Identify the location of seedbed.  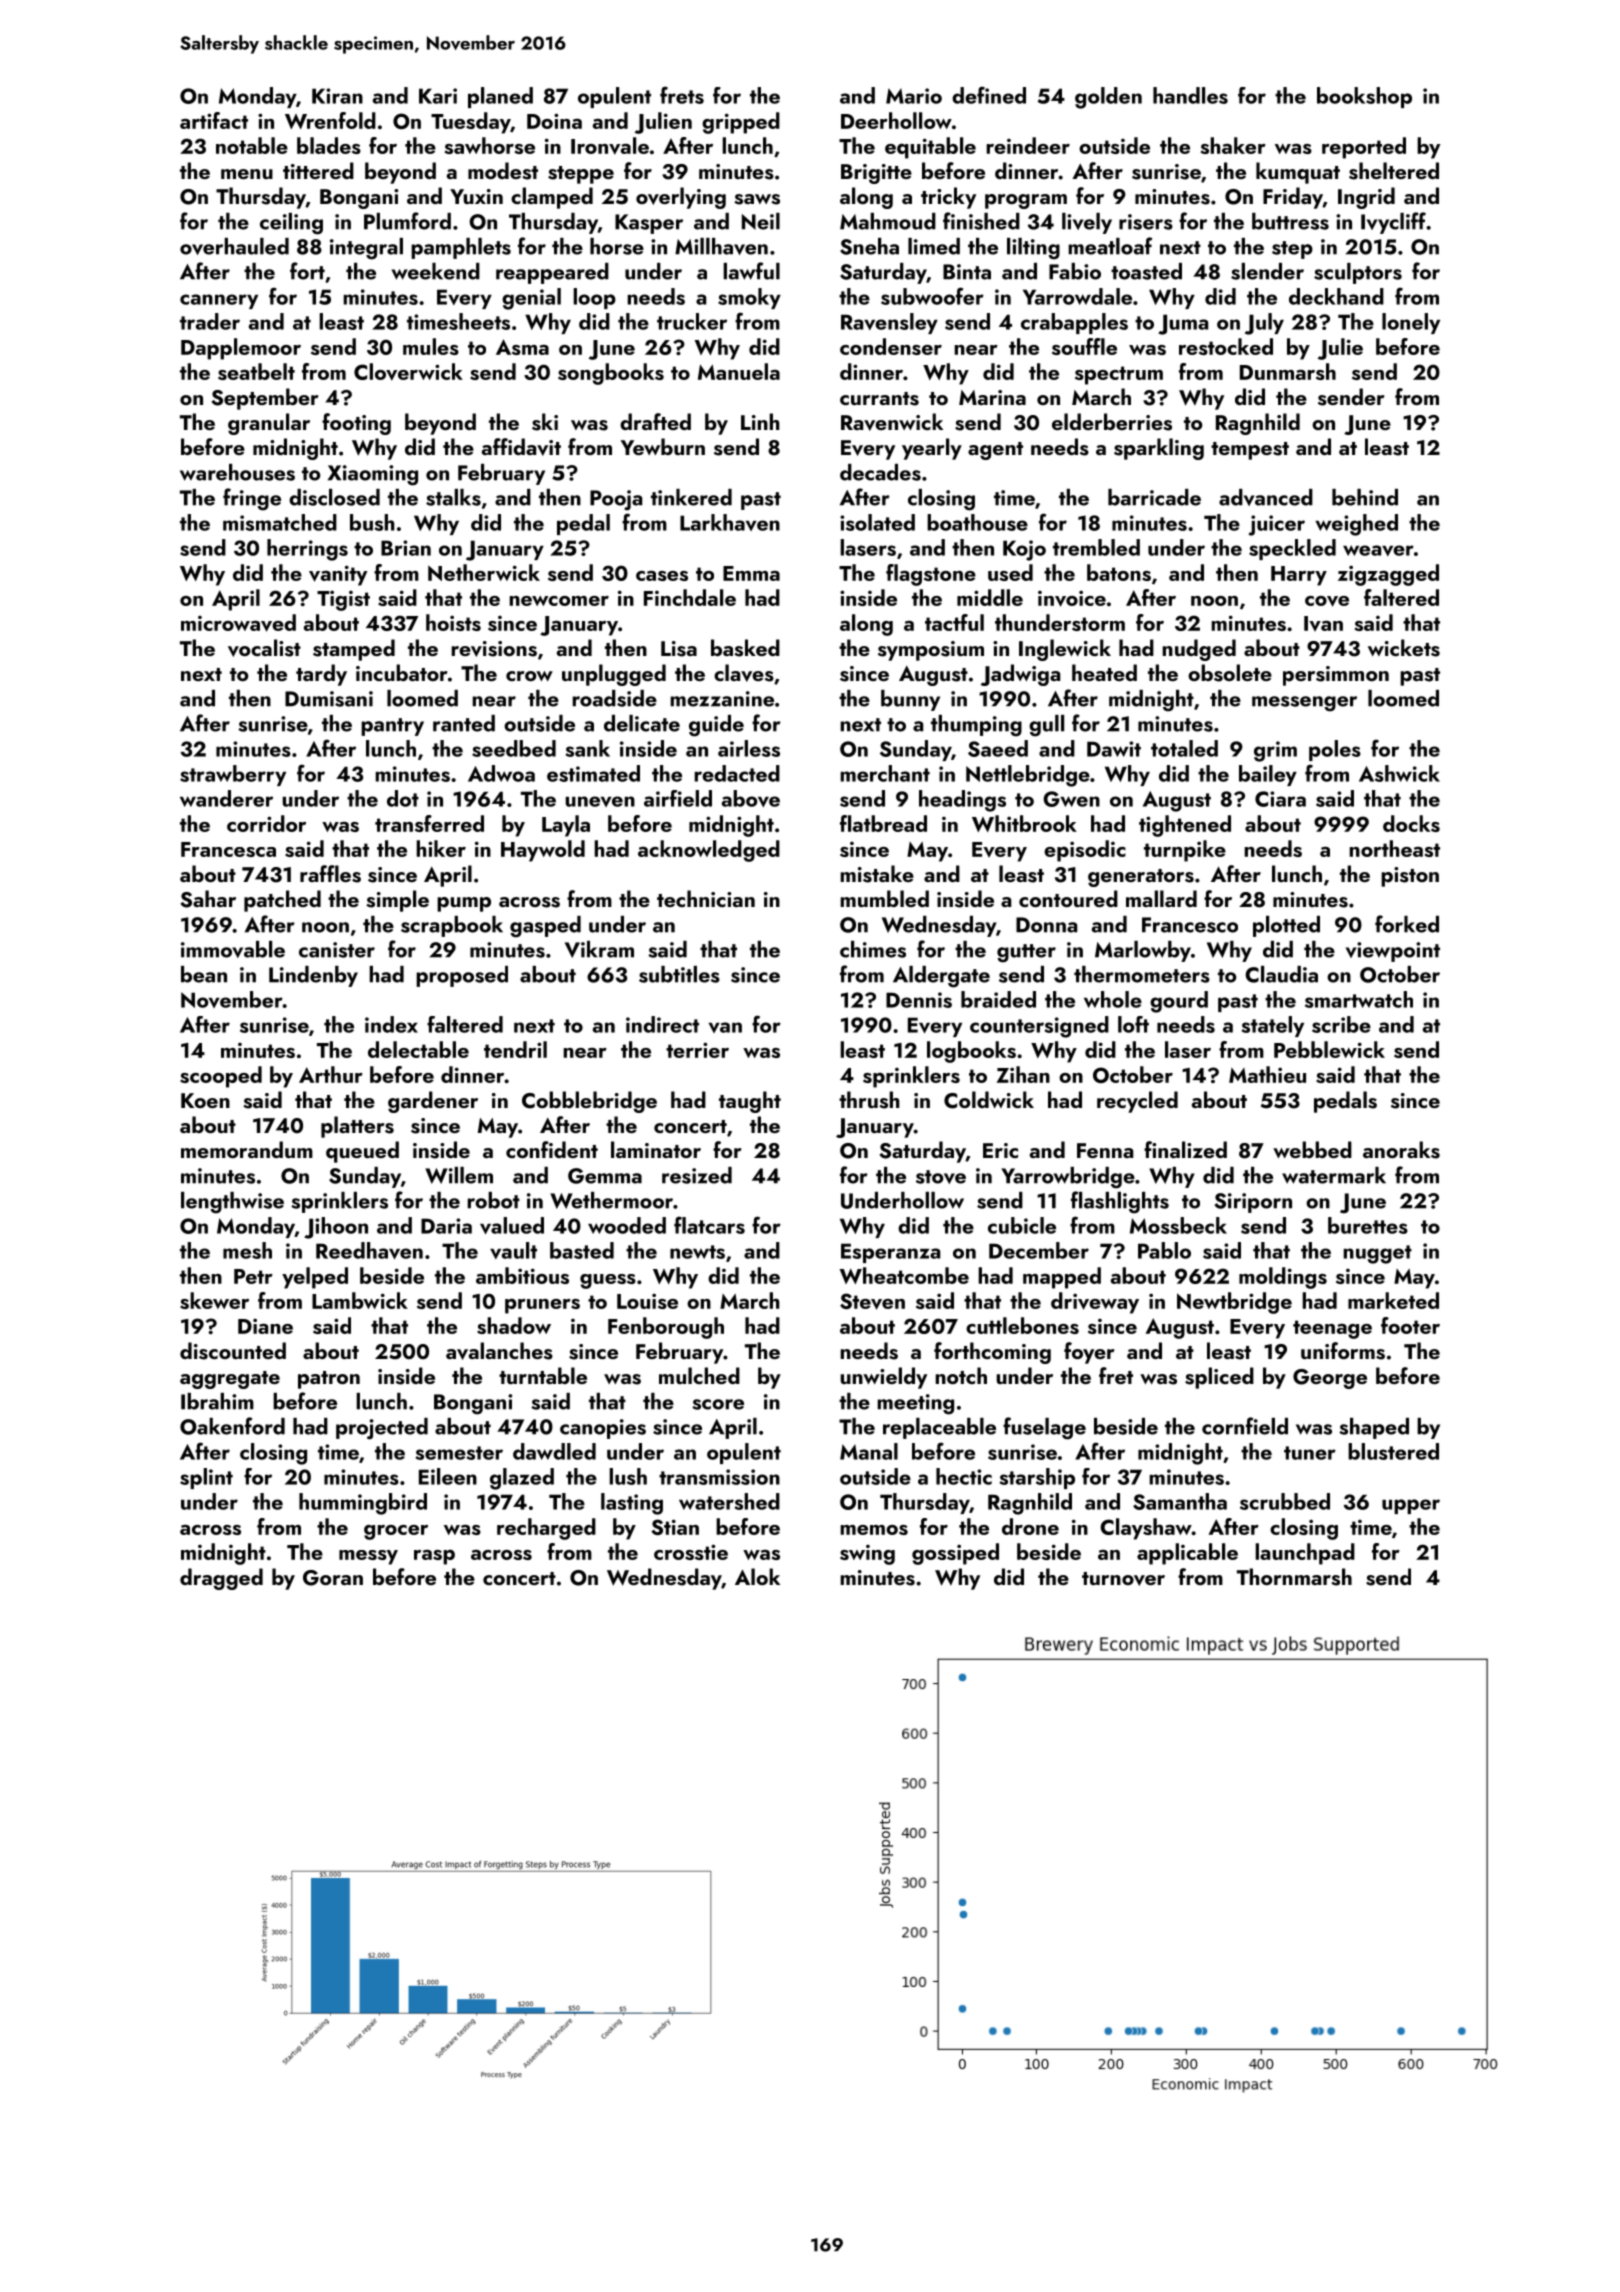
(514, 748).
